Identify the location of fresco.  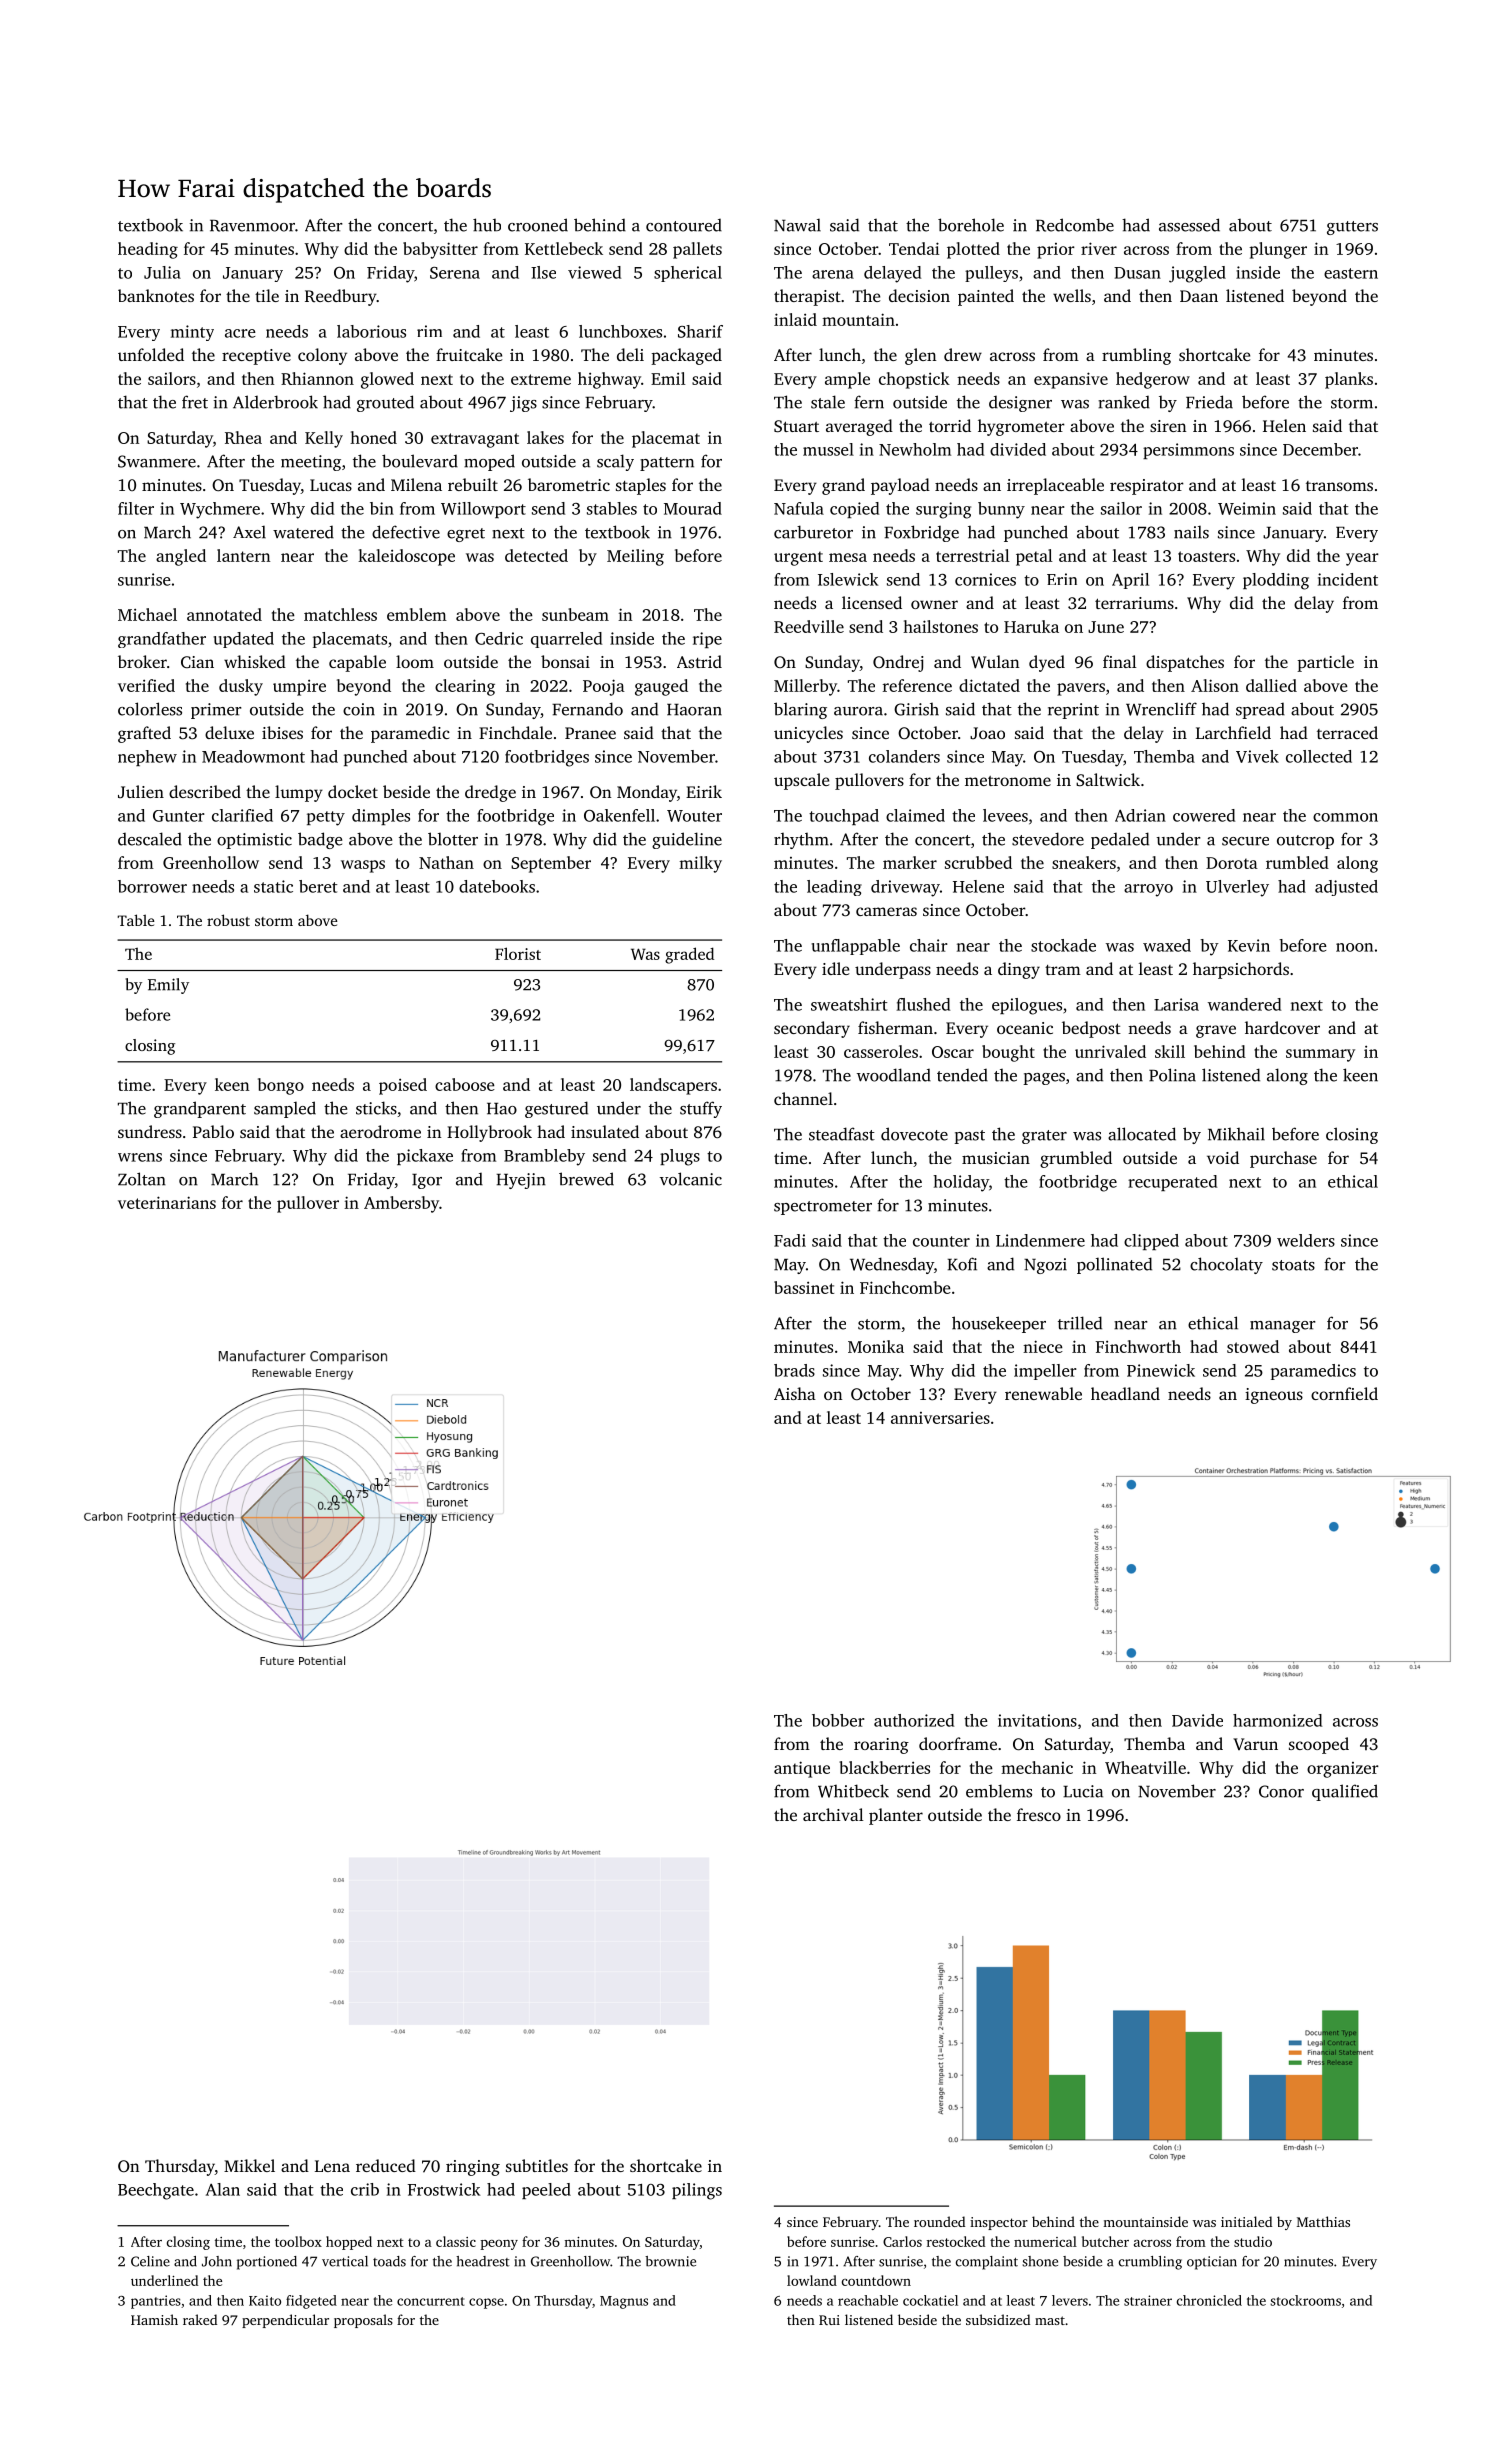
(1039, 1814).
